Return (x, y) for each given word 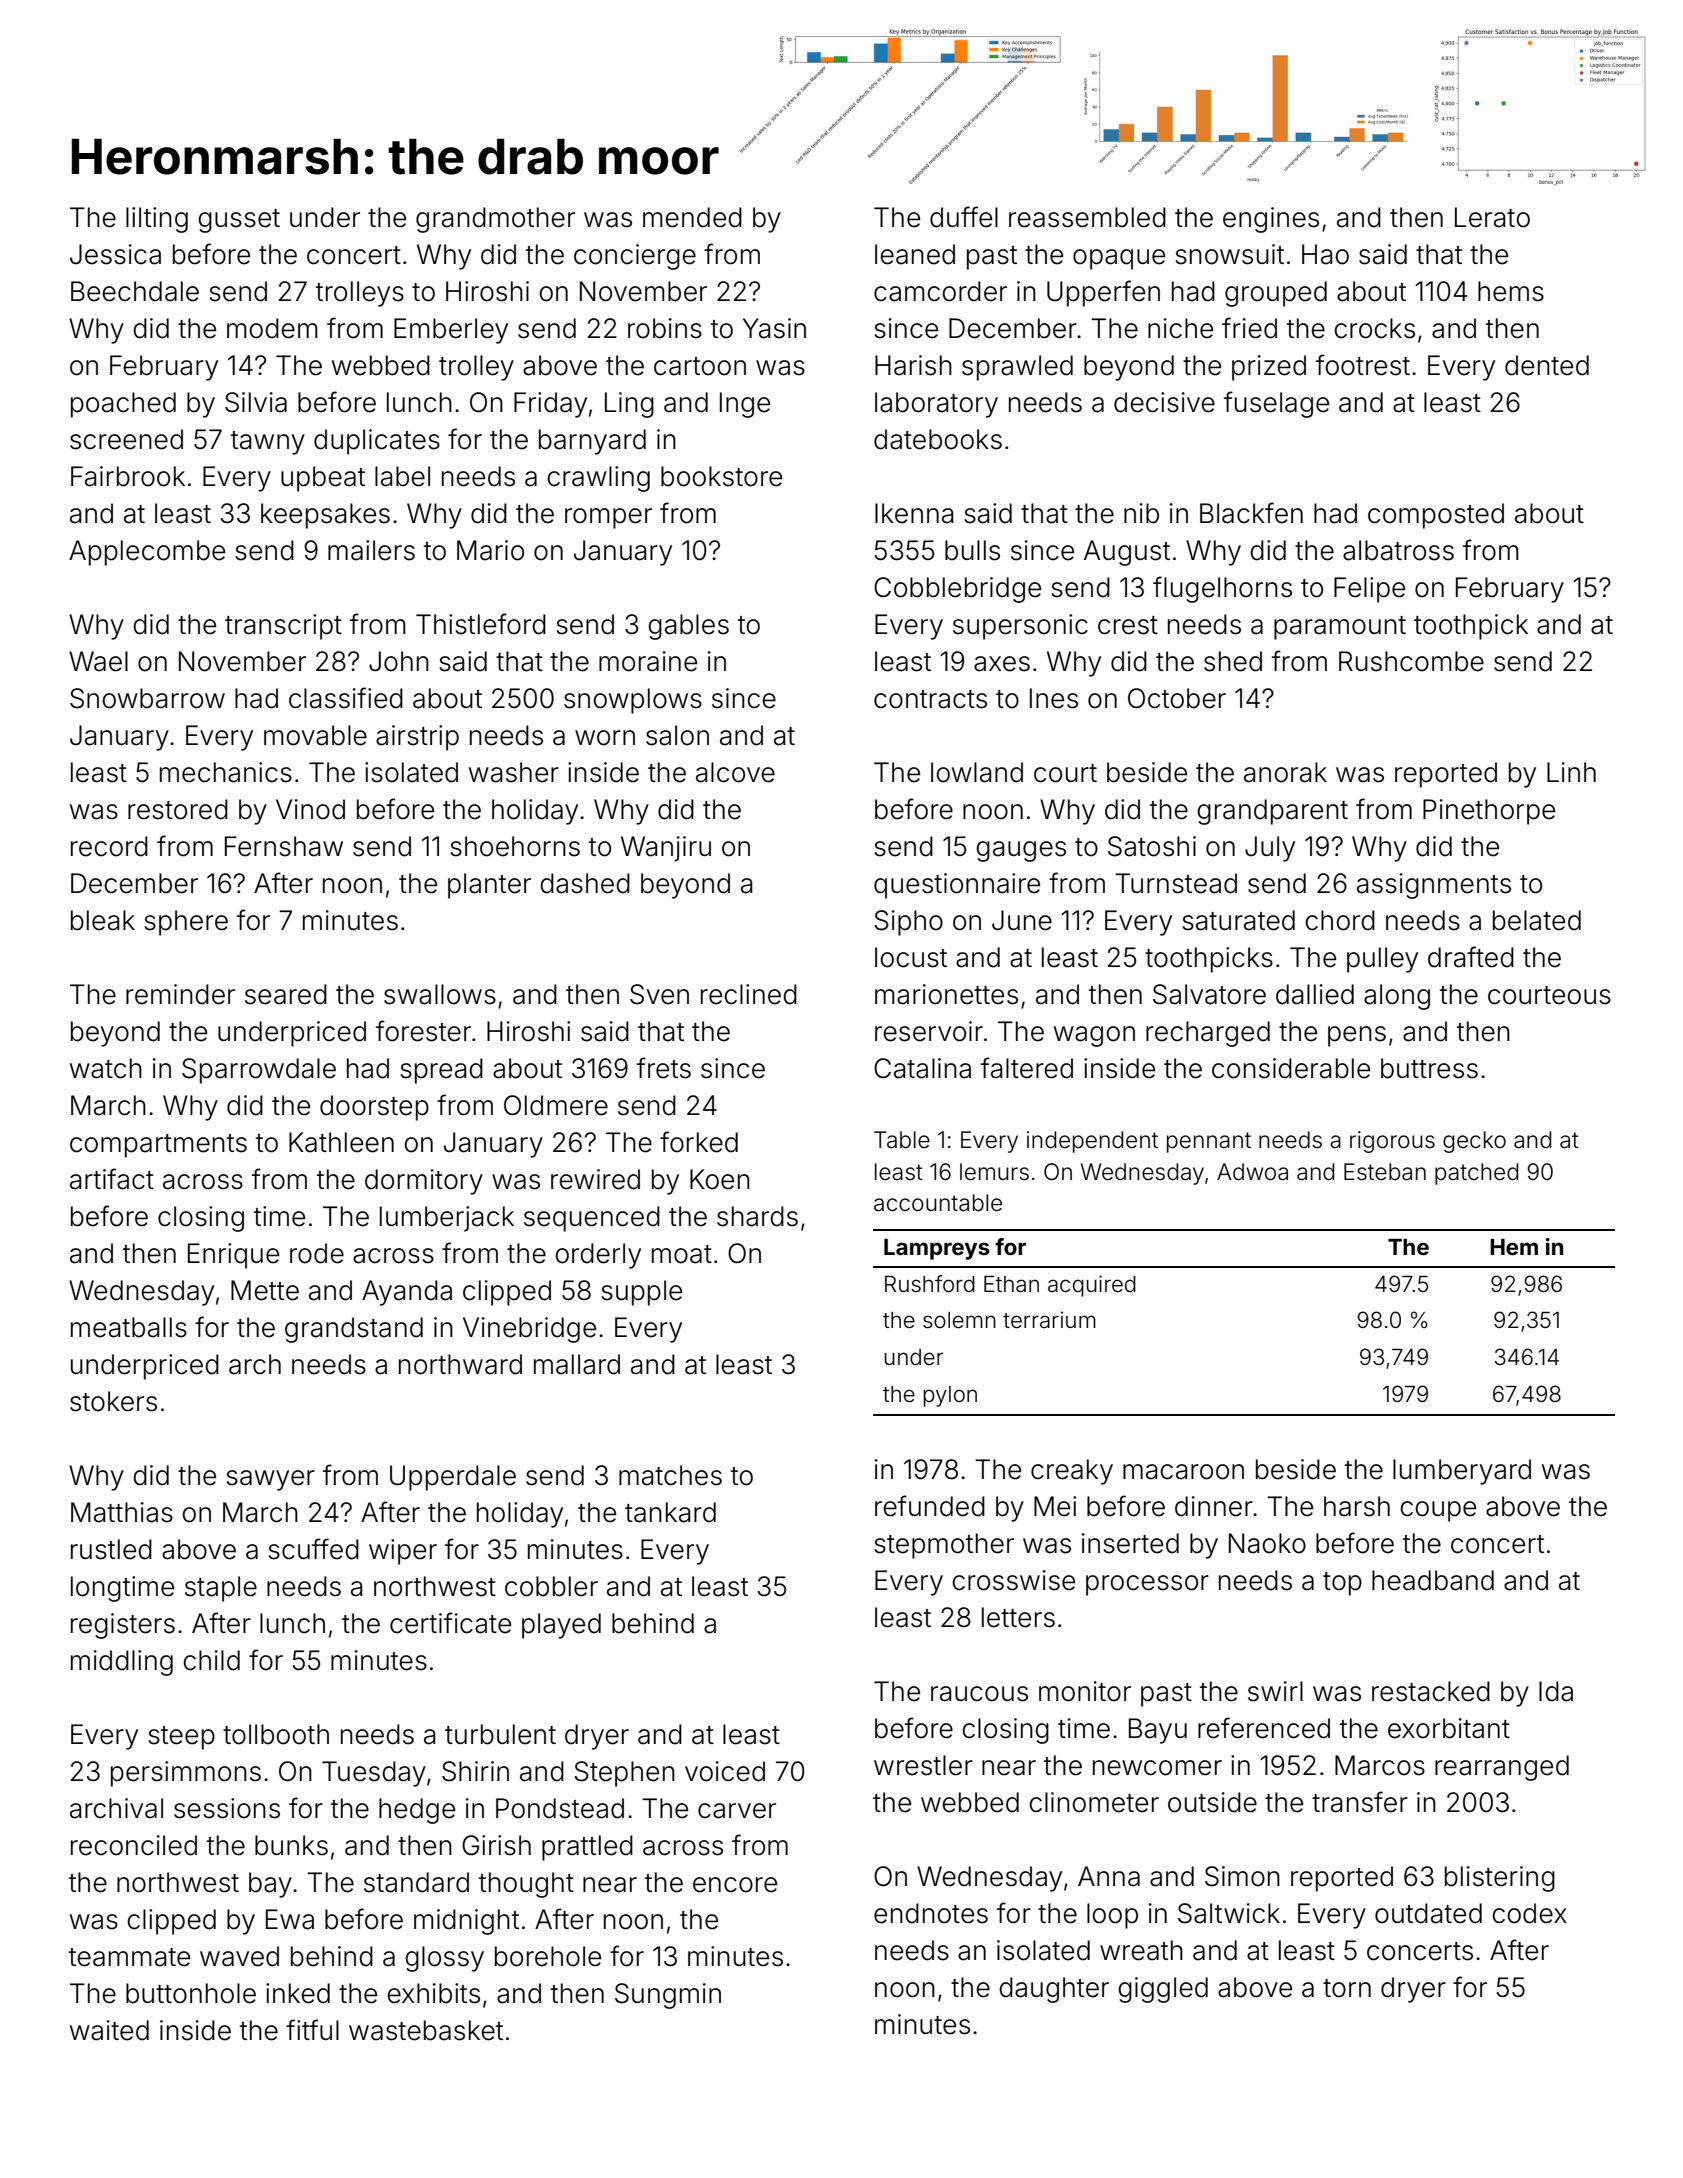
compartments (158, 1146)
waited (109, 2030)
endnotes (931, 1913)
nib (1141, 513)
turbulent (500, 1734)
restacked (1431, 1691)
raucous (979, 1694)
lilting (157, 220)
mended (692, 217)
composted (1436, 516)
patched (1476, 1174)
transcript (283, 627)
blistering (1500, 1879)
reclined (749, 994)
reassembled (1087, 217)
